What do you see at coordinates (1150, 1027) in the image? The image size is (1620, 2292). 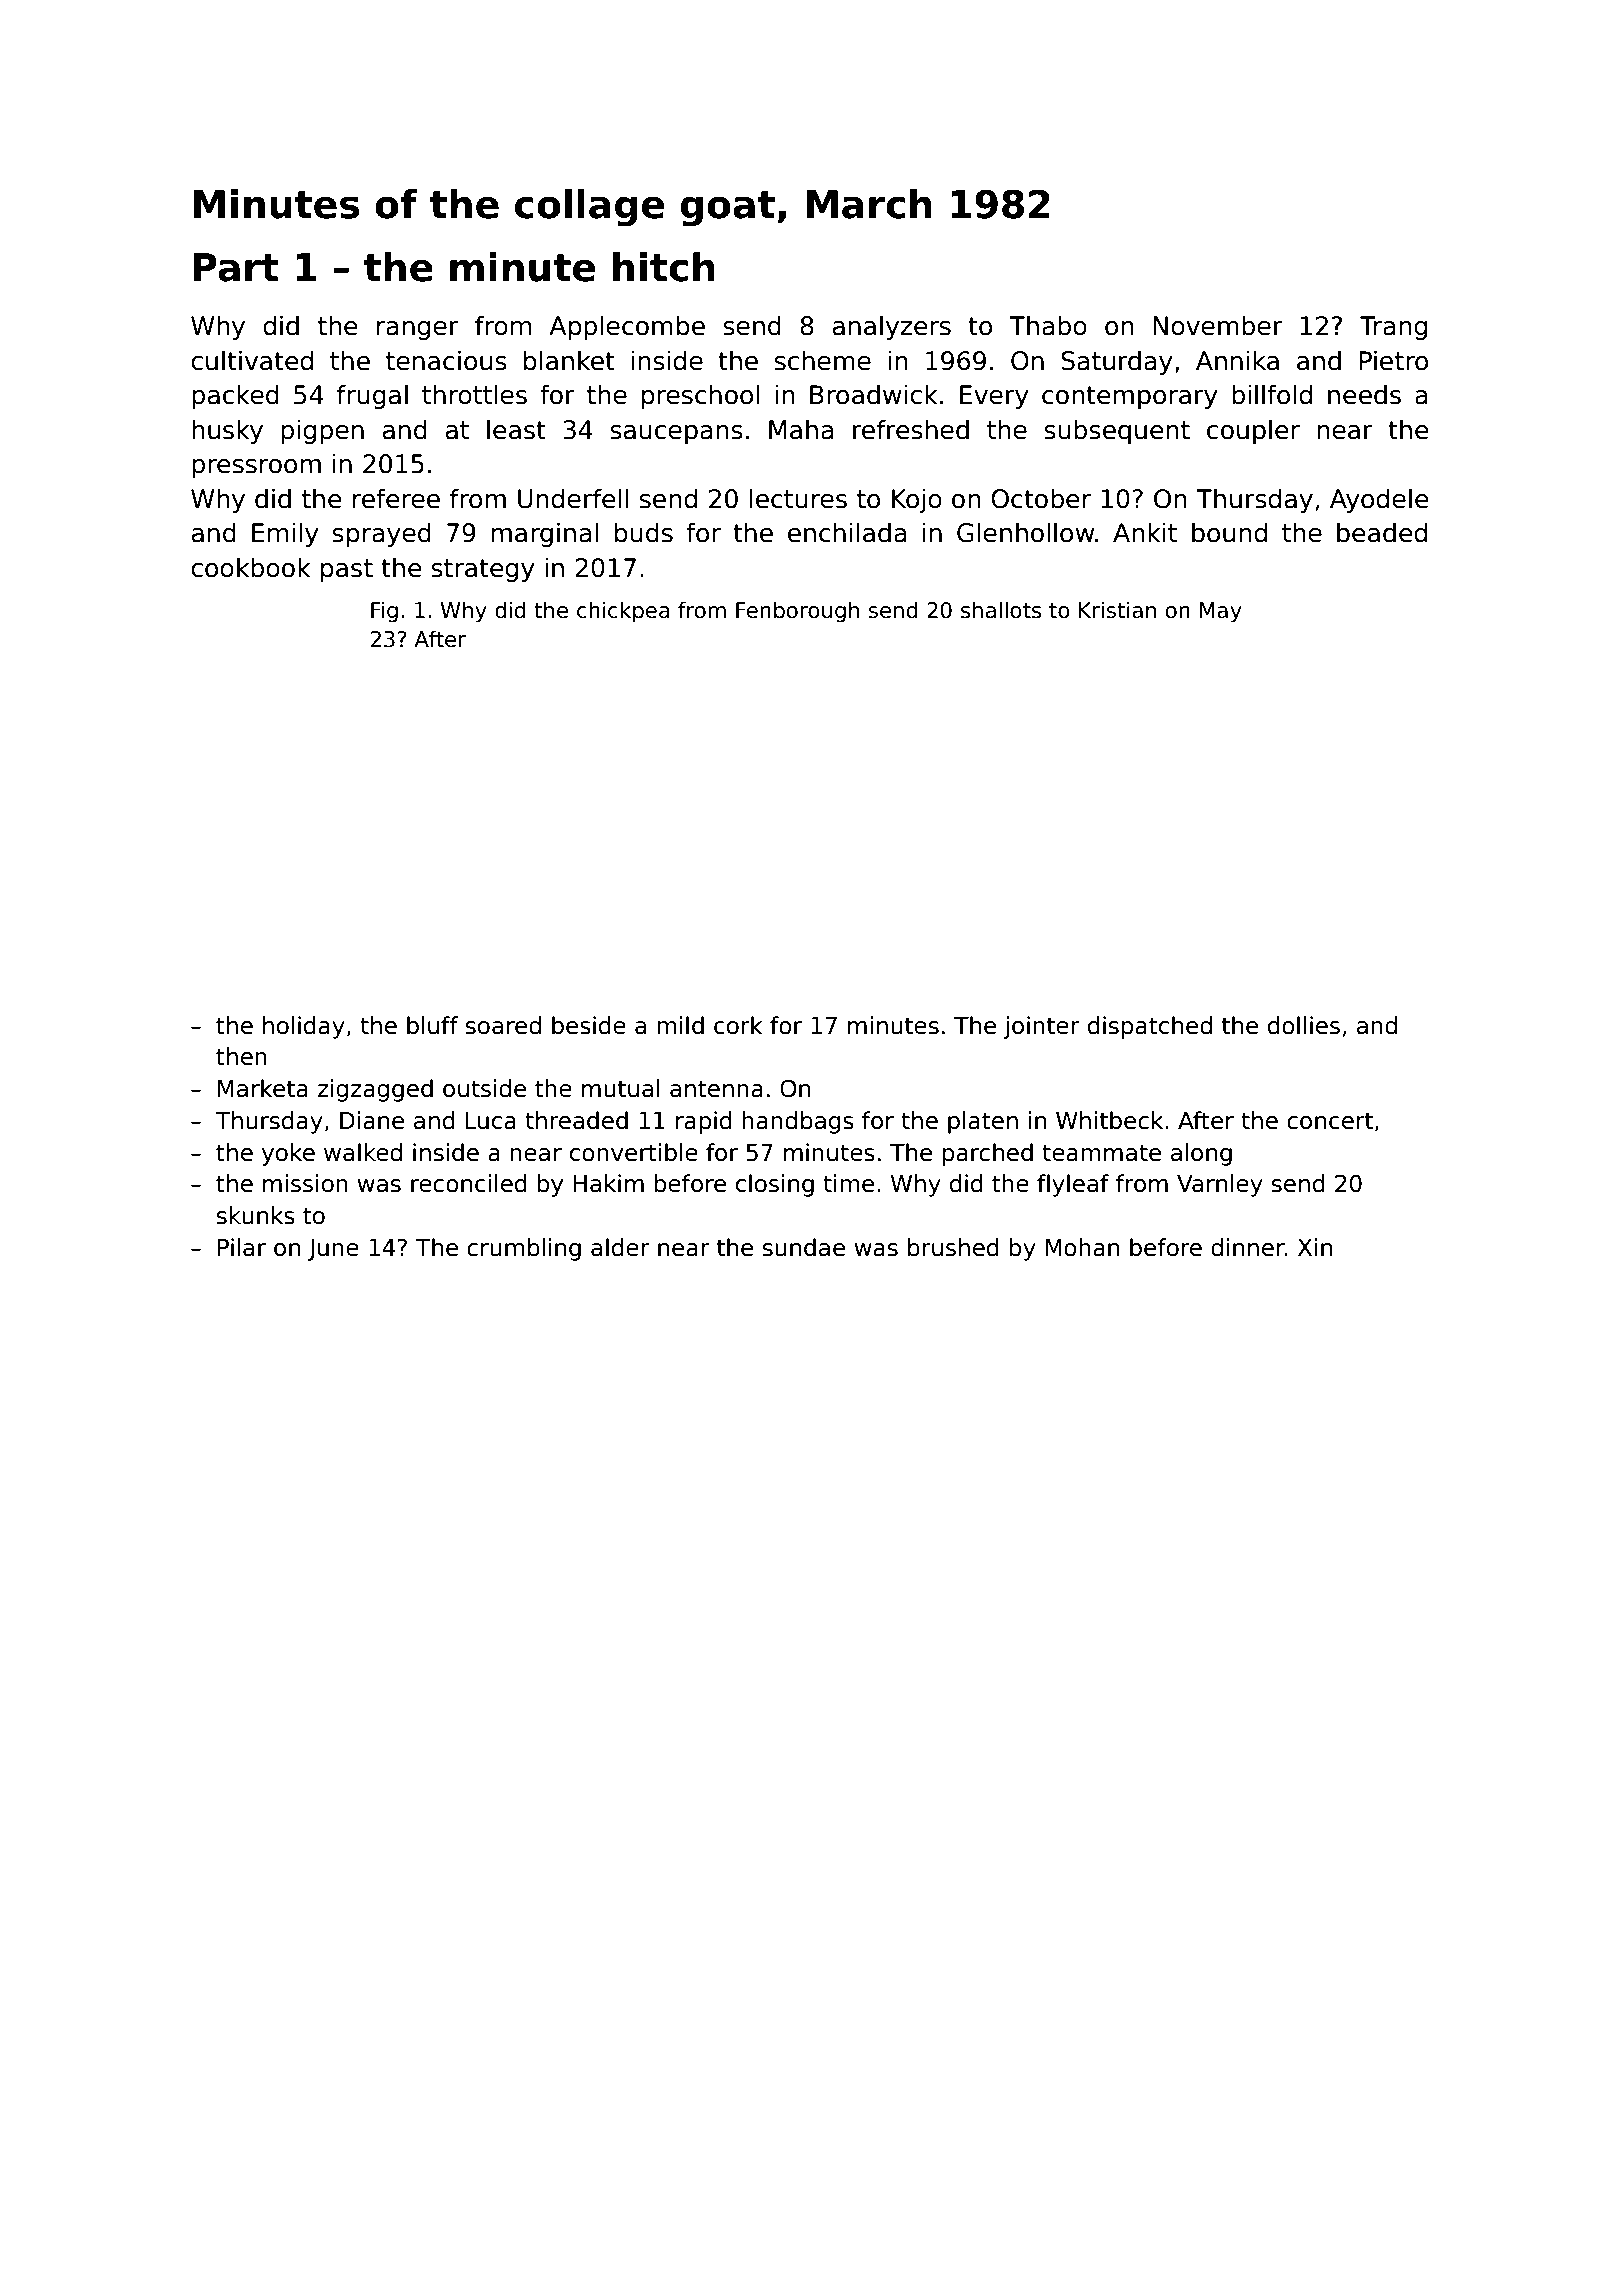 I see `dispatched` at bounding box center [1150, 1027].
